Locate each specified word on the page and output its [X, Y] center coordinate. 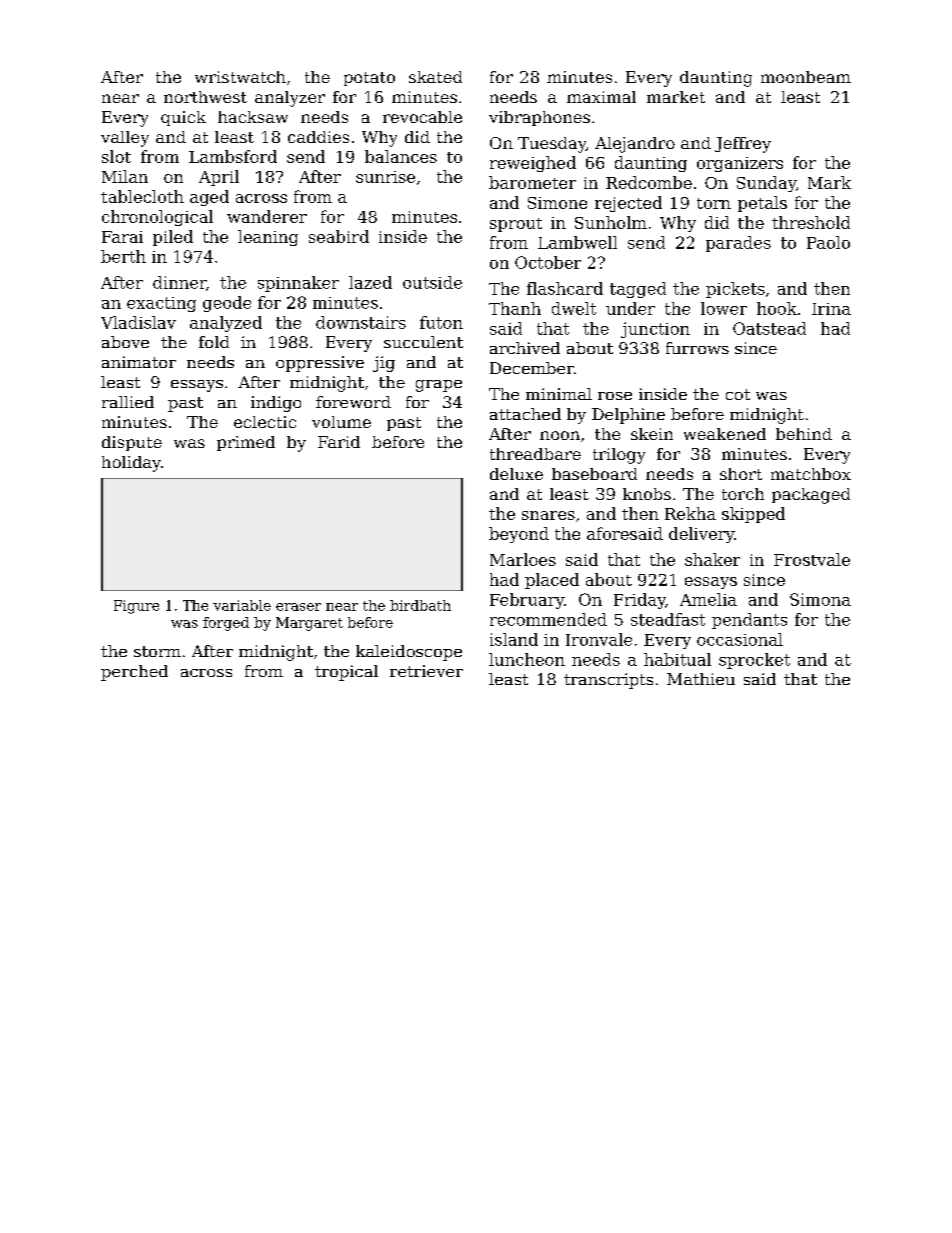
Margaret [309, 624]
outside [432, 282]
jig [384, 364]
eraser [298, 607]
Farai [122, 237]
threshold [811, 222]
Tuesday [552, 145]
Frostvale [812, 559]
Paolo [828, 242]
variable [242, 605]
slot [116, 156]
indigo [276, 404]
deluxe [516, 474]
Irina [831, 309]
